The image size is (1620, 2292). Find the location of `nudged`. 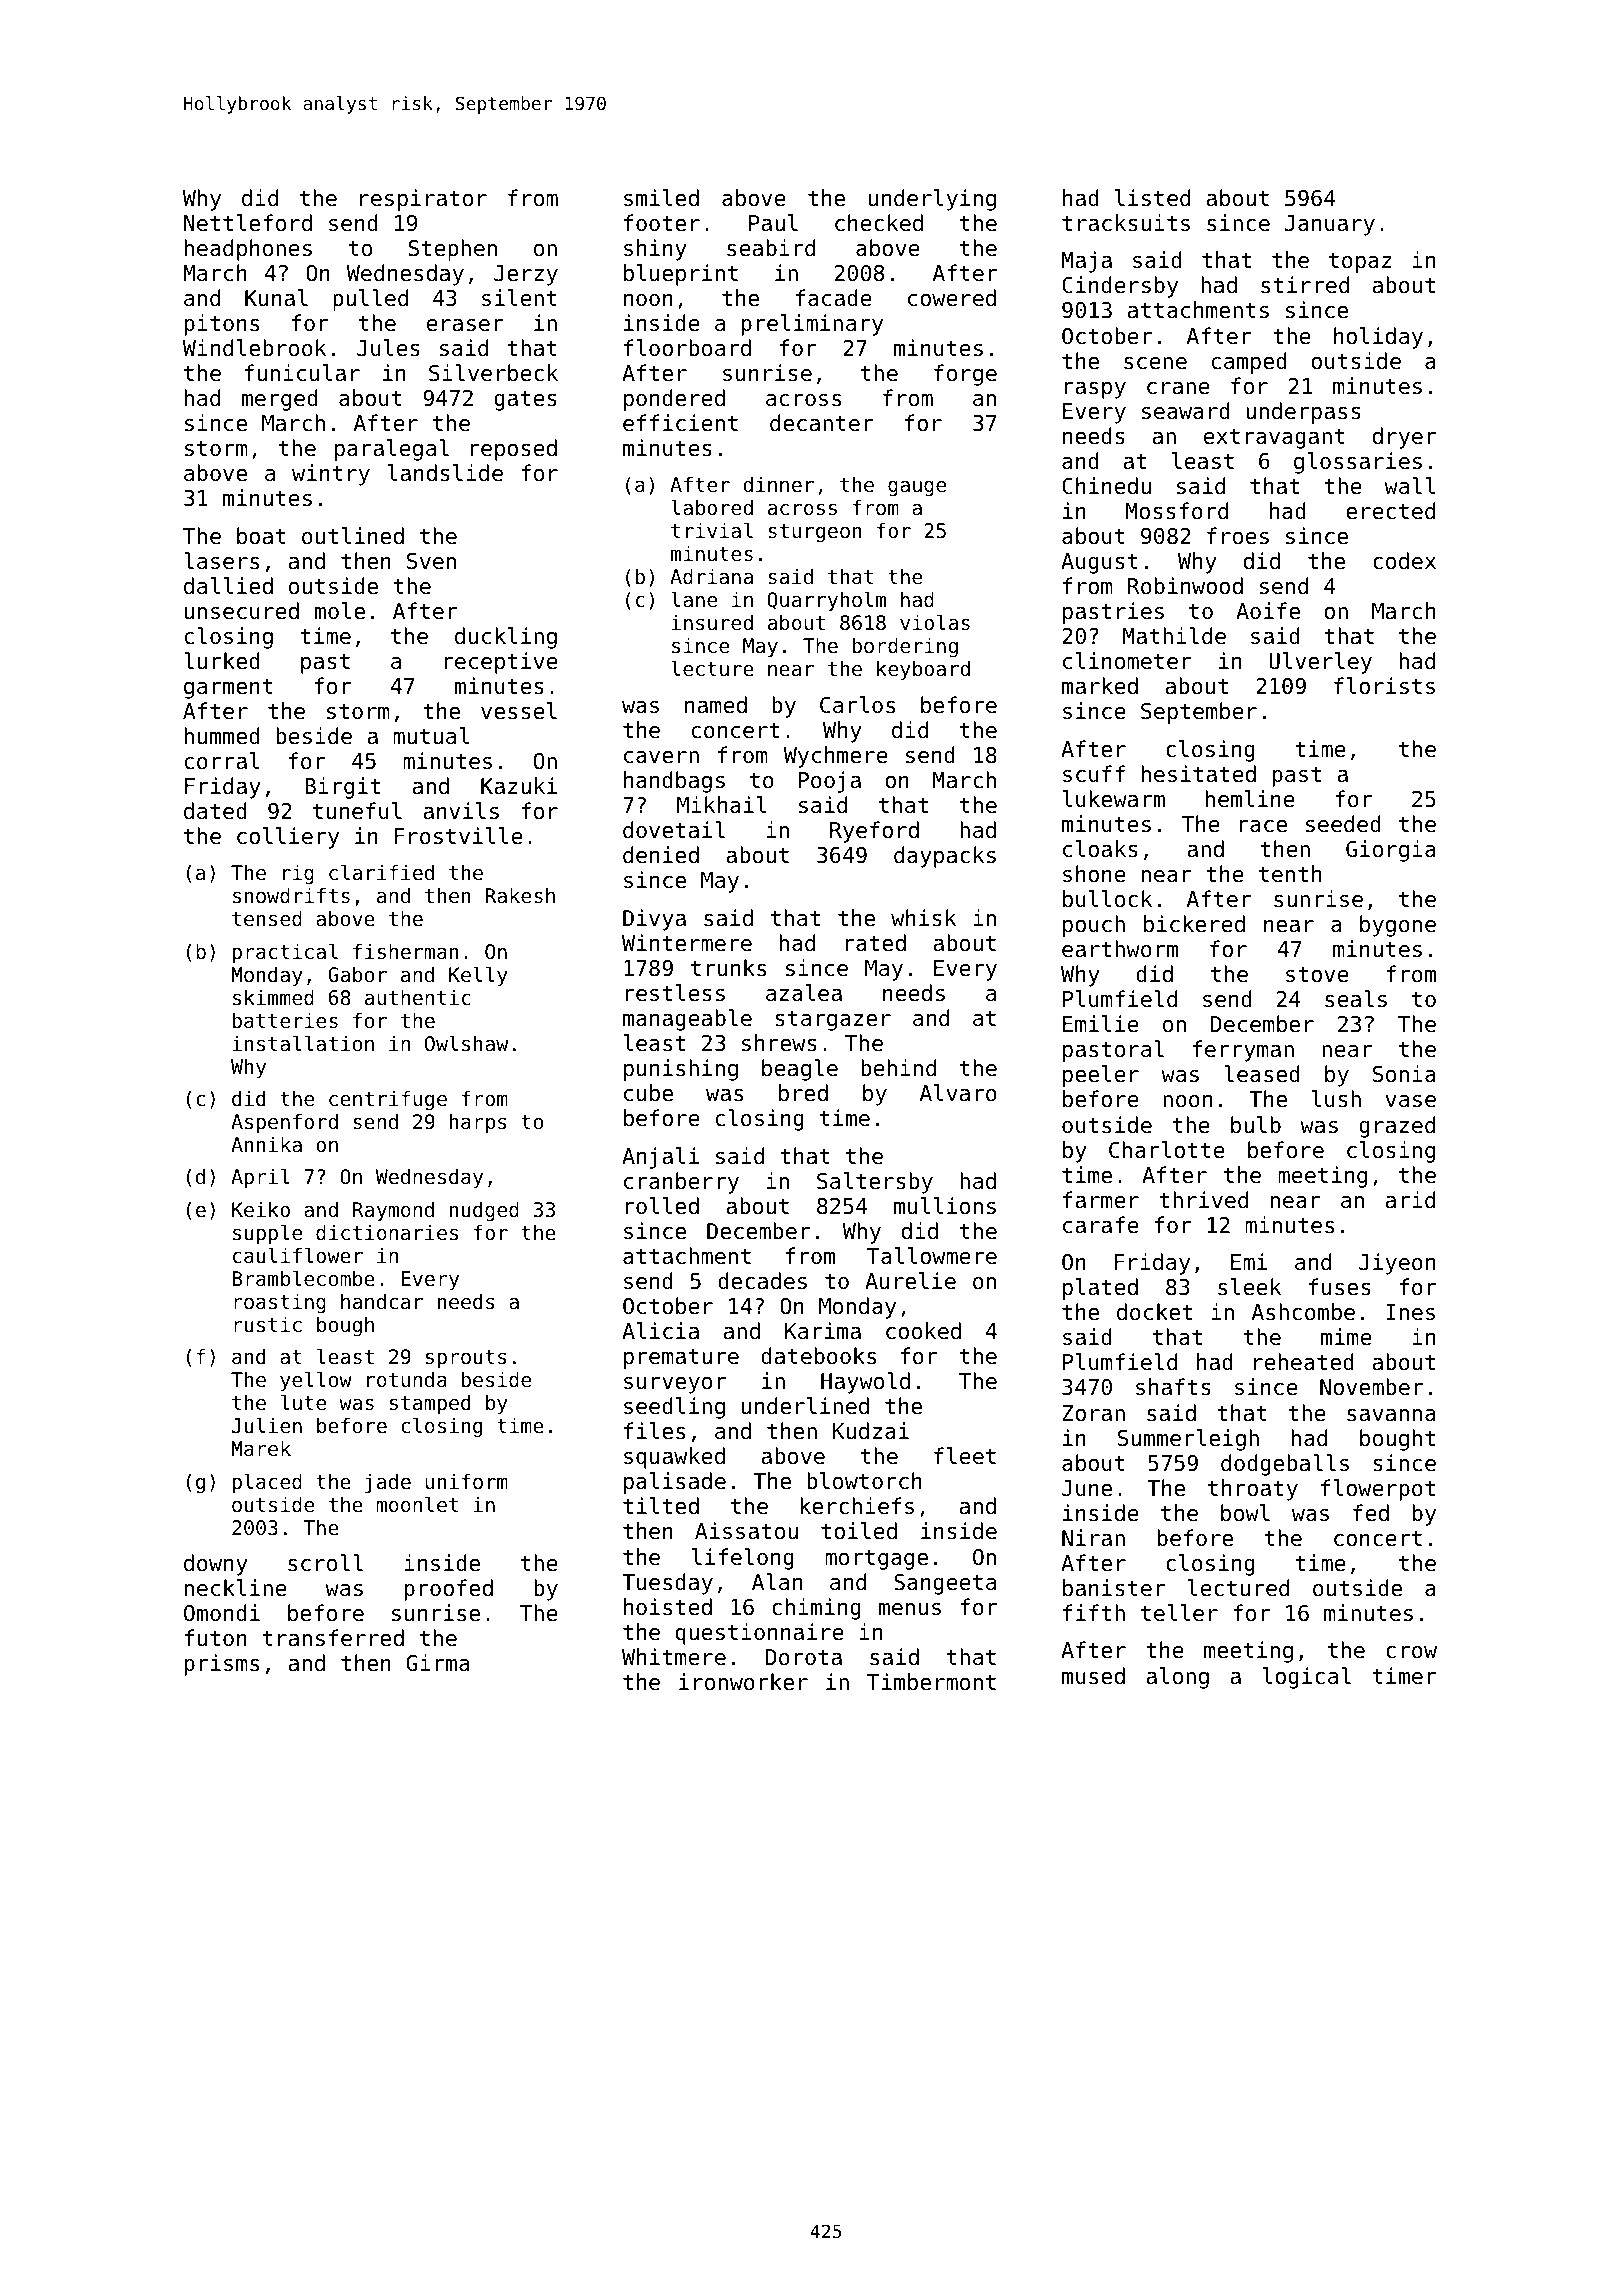

nudged is located at coordinates (484, 1212).
